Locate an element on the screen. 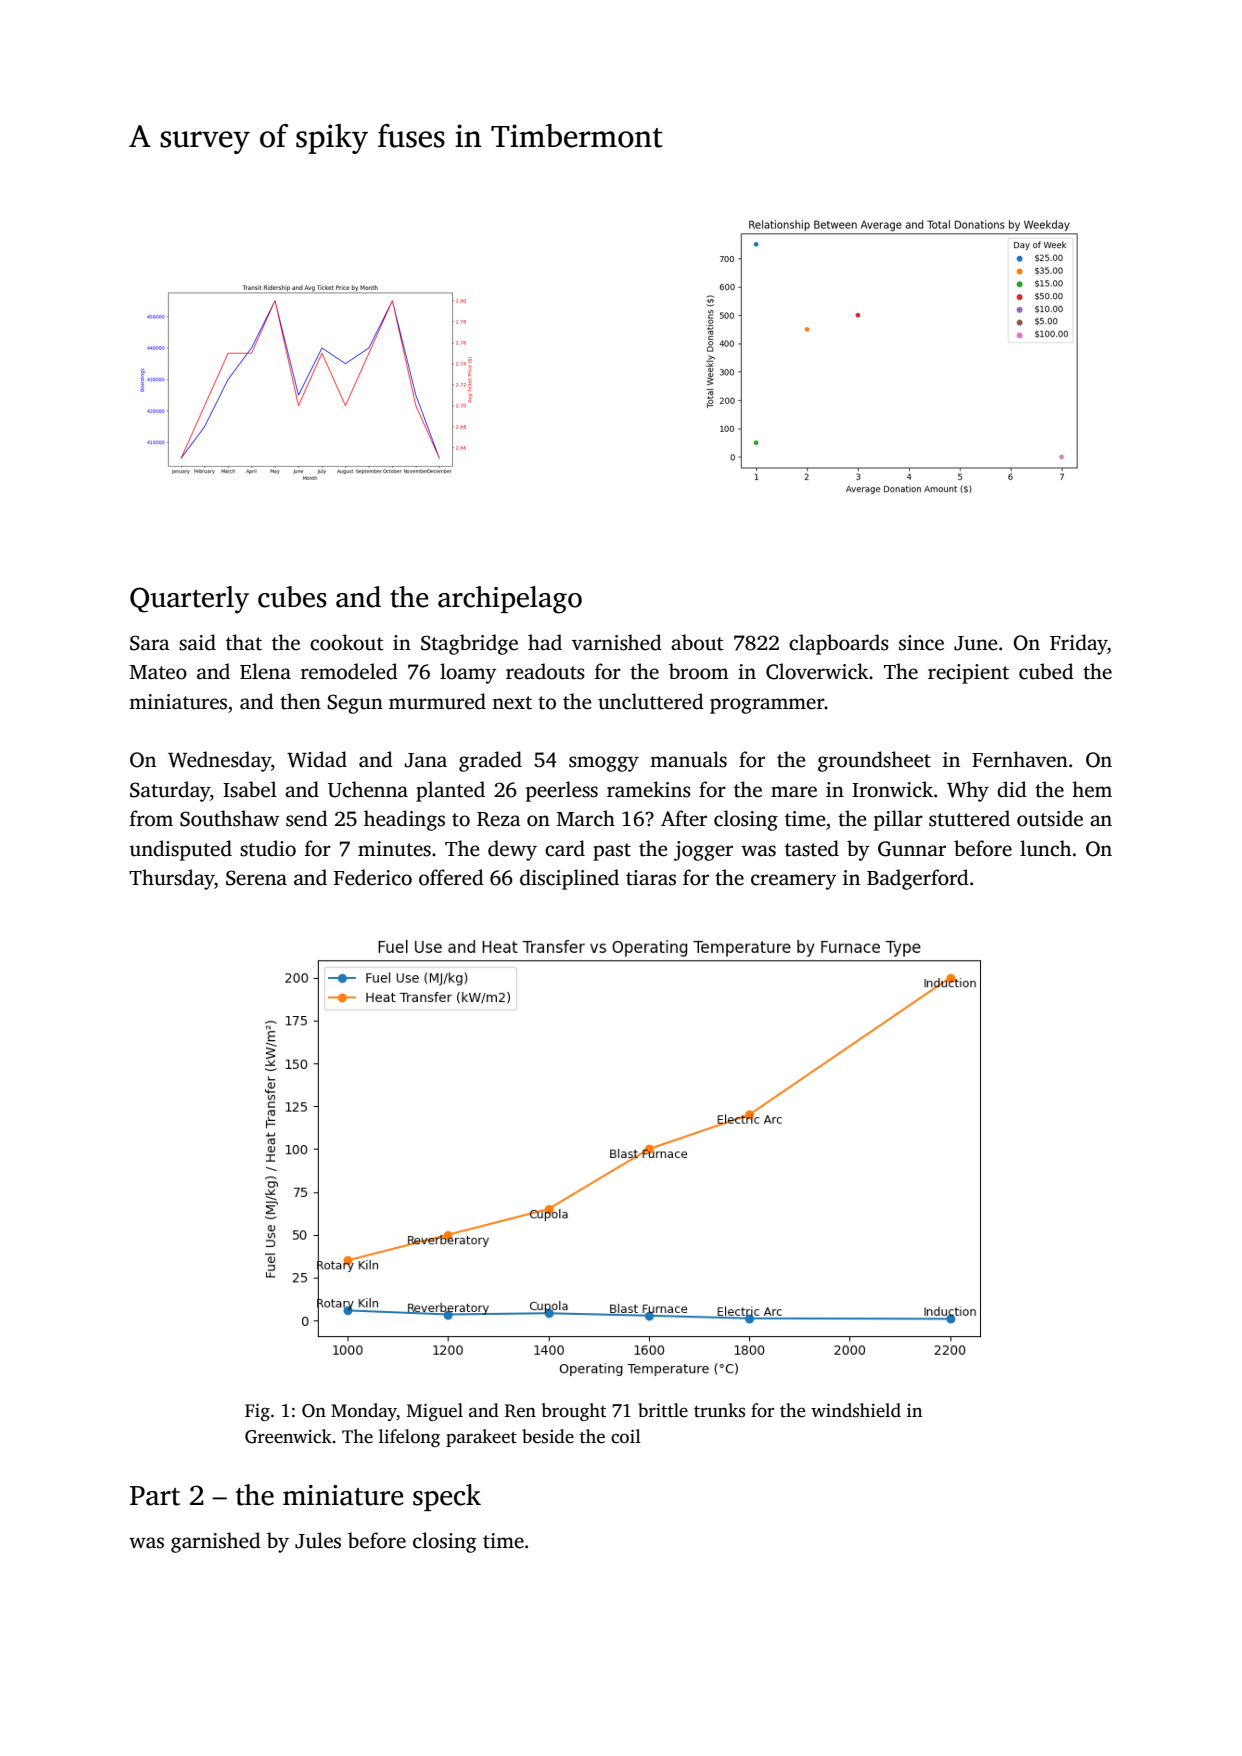 This screenshot has width=1242, height=1756. brought is located at coordinates (574, 1412).
